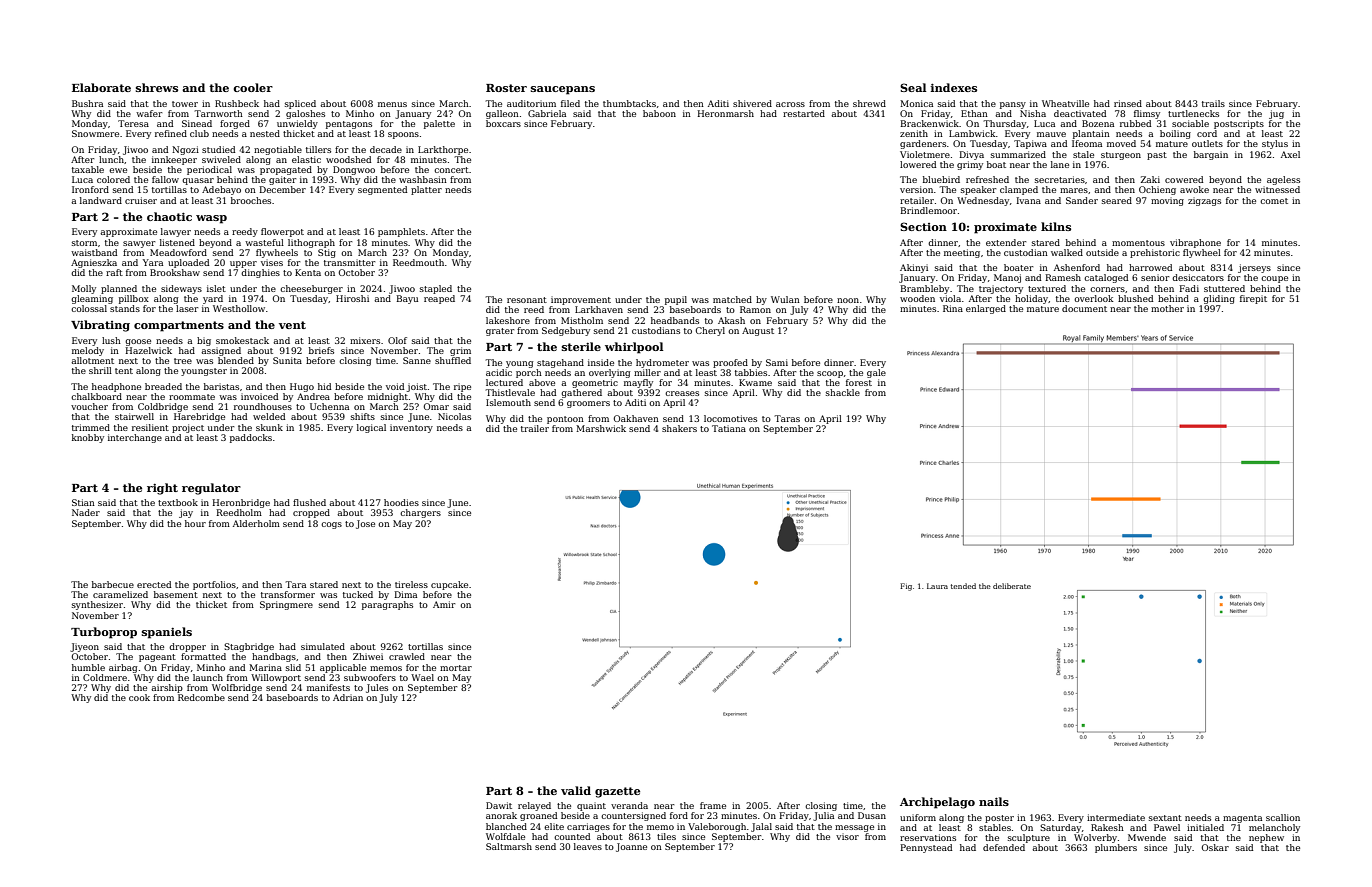  Describe the element at coordinates (86, 512) in the page. I see `Nader` at that location.
